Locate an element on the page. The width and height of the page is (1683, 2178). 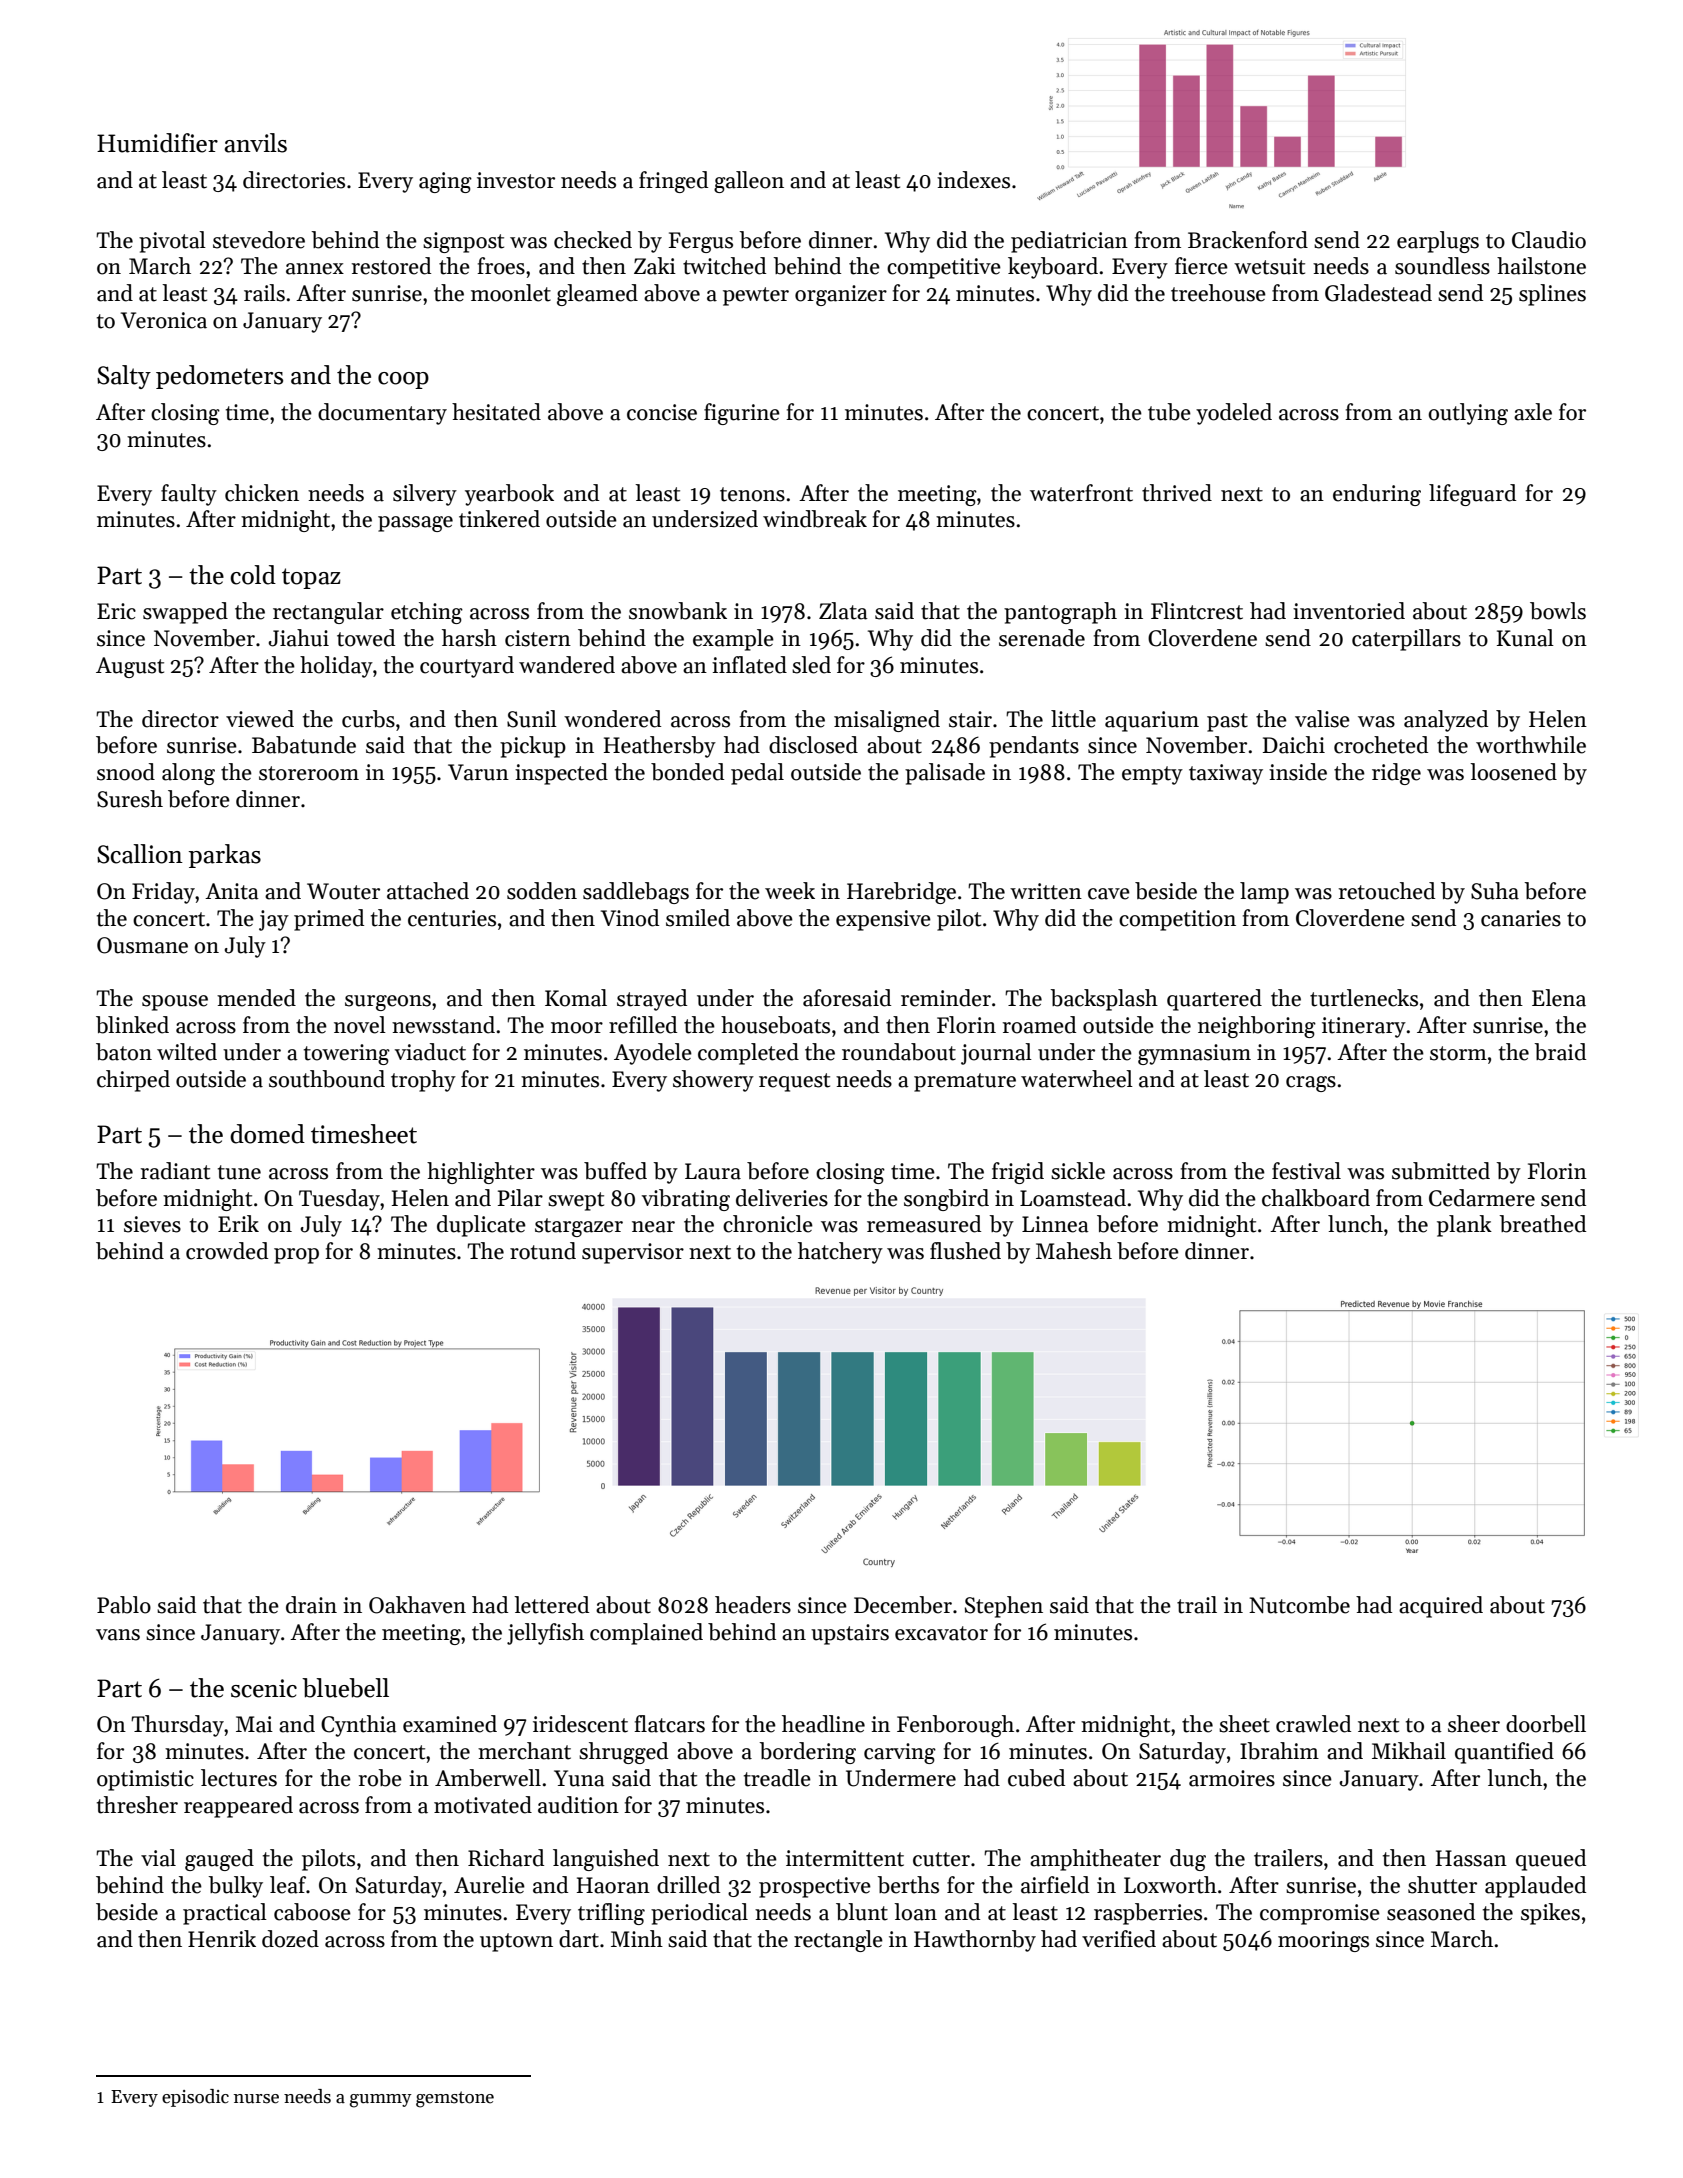
anvils is located at coordinates (256, 143).
